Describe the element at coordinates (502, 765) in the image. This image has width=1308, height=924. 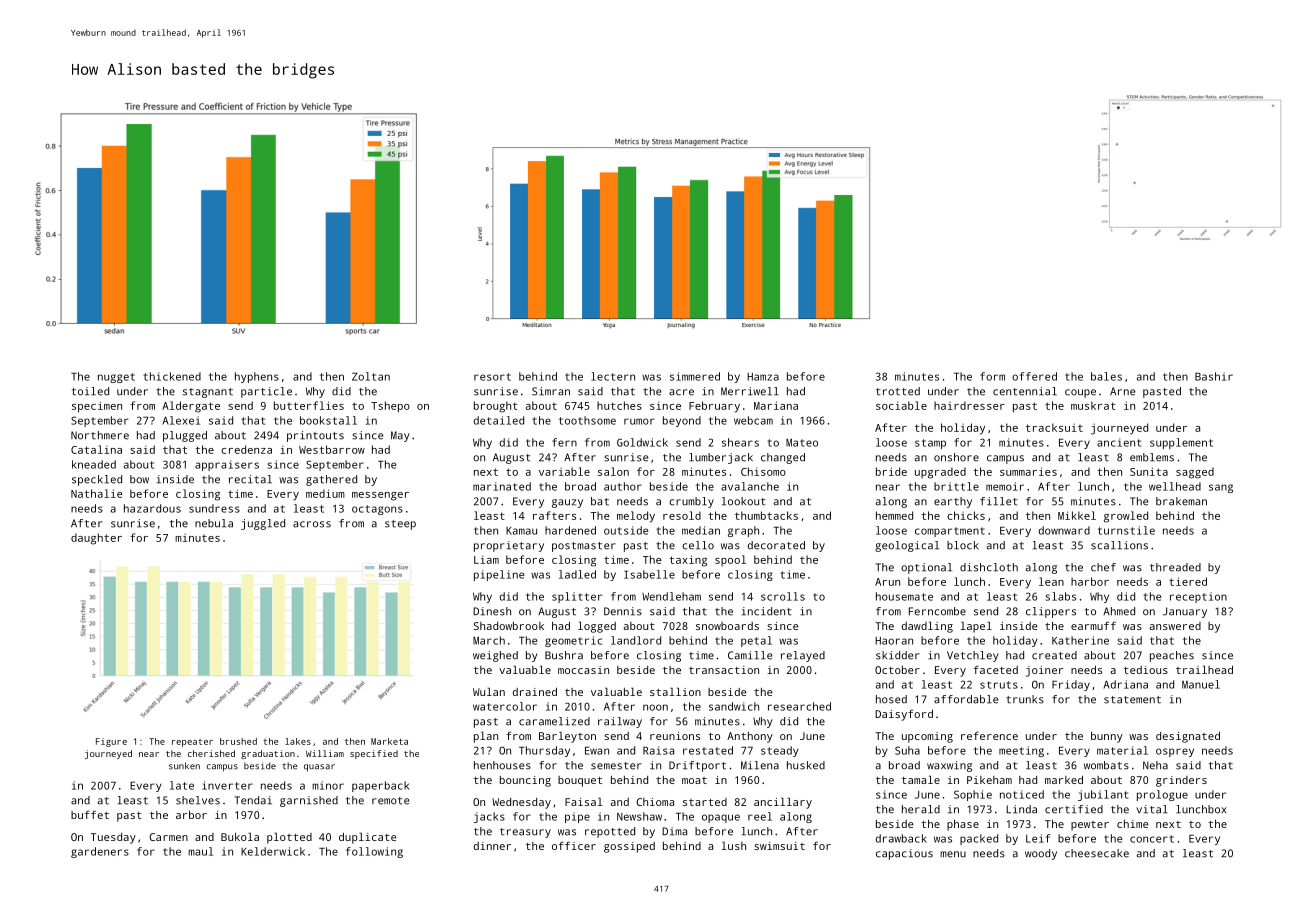
I see `henhouses` at that location.
